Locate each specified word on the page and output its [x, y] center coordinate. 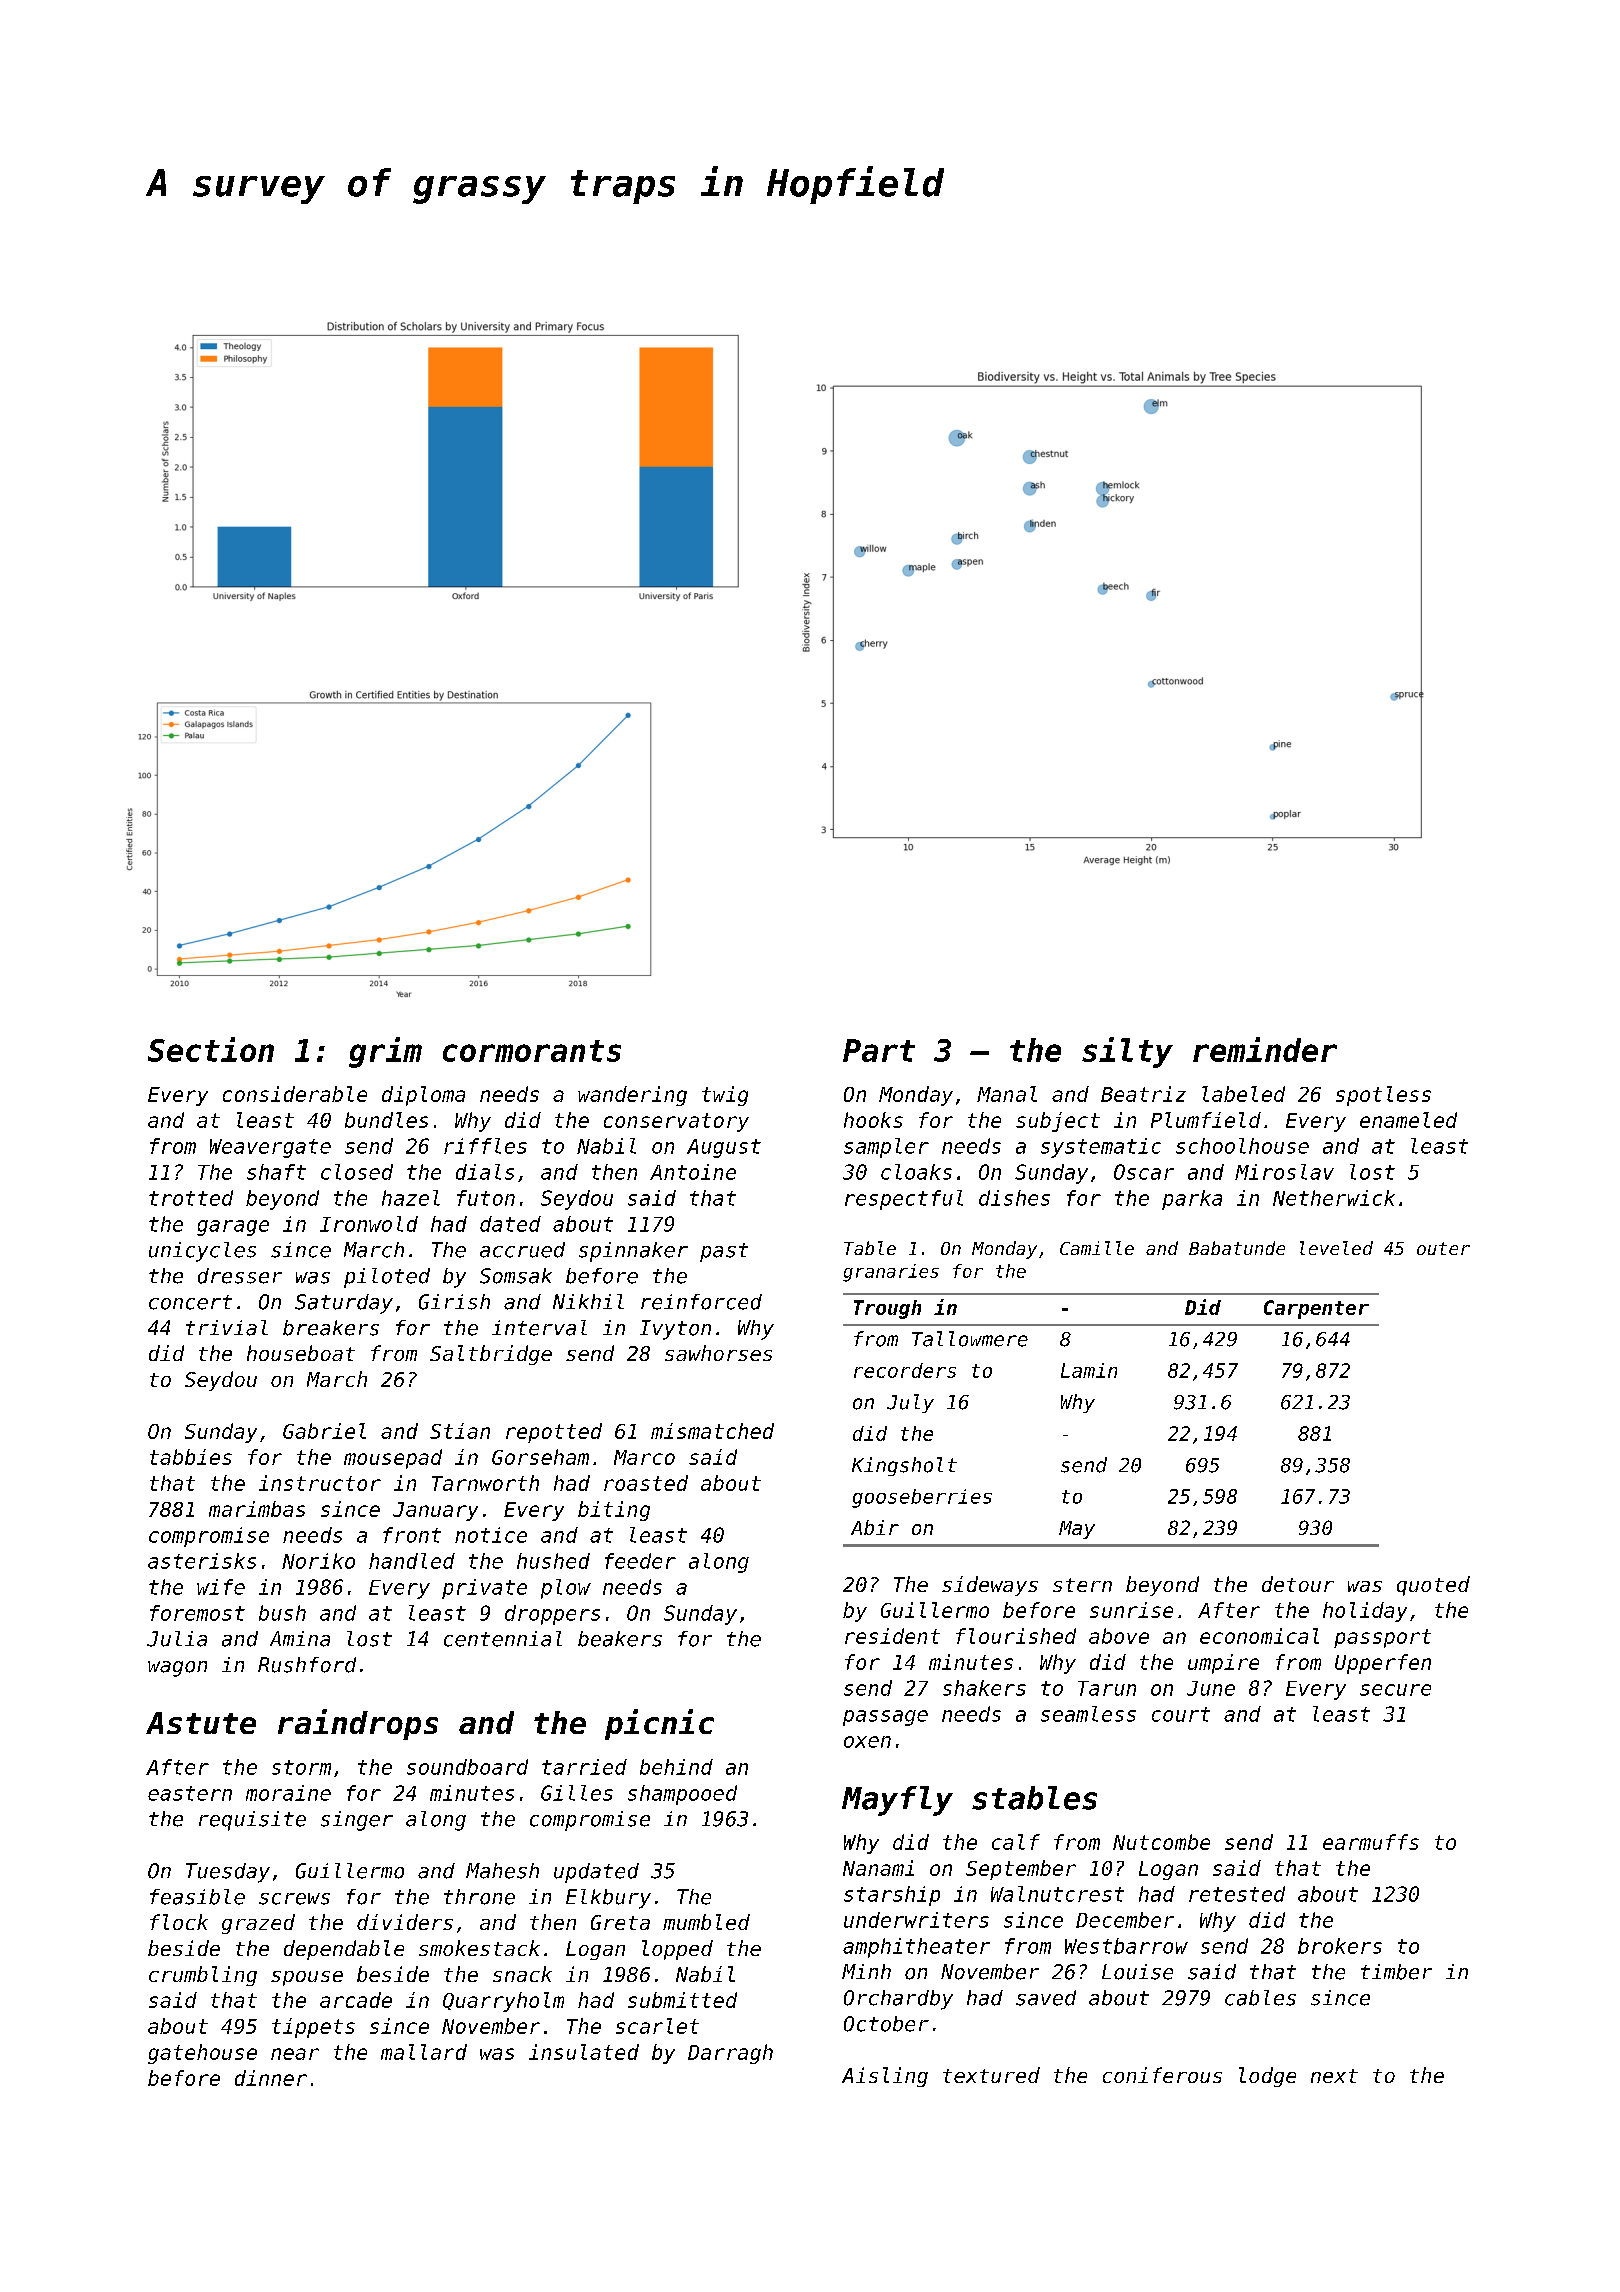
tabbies [191, 1457]
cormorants [532, 1051]
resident [892, 1636]
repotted [554, 1433]
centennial [503, 1639]
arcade [356, 2000]
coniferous [1162, 2075]
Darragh [730, 2054]
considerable [295, 1094]
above [1119, 1636]
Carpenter [1316, 1309]
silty [1127, 1052]
